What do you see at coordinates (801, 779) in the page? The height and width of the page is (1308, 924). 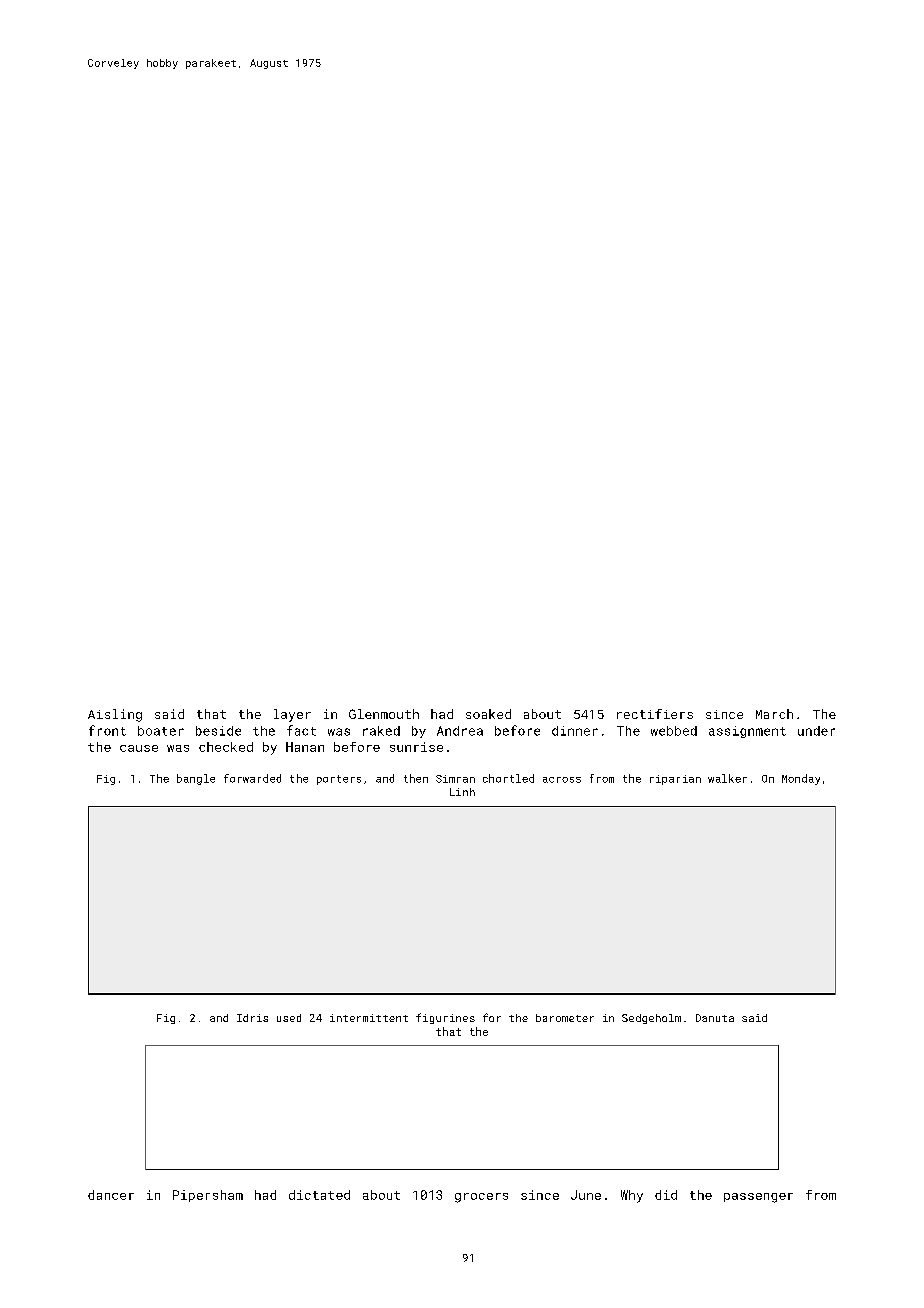 I see `Monday` at bounding box center [801, 779].
